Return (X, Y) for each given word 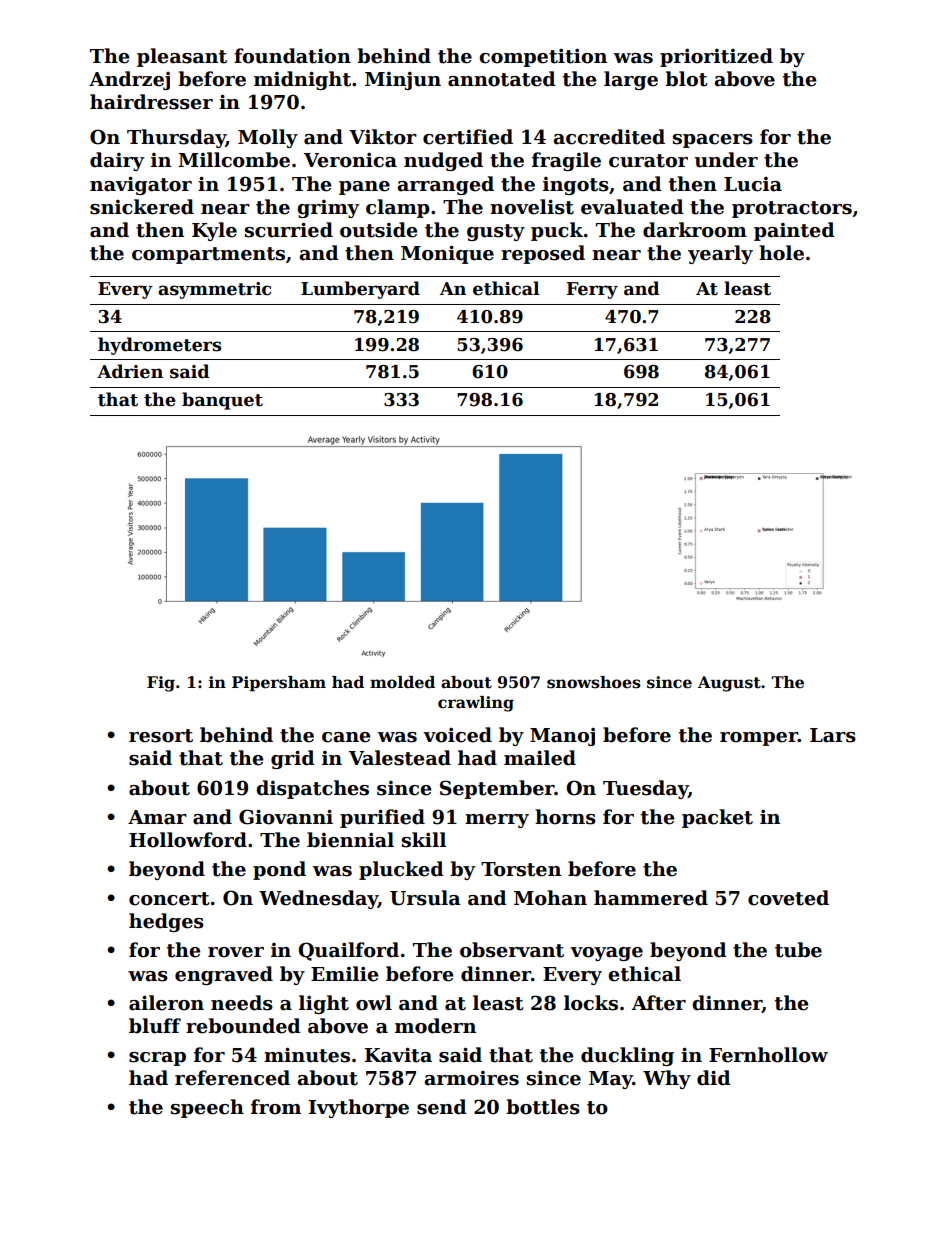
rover (236, 952)
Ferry (592, 290)
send (442, 1107)
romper (759, 739)
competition (543, 58)
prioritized (716, 57)
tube (798, 950)
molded (402, 682)
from (276, 1107)
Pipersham (279, 684)
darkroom (695, 230)
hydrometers (159, 346)
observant (512, 950)
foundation (292, 56)
